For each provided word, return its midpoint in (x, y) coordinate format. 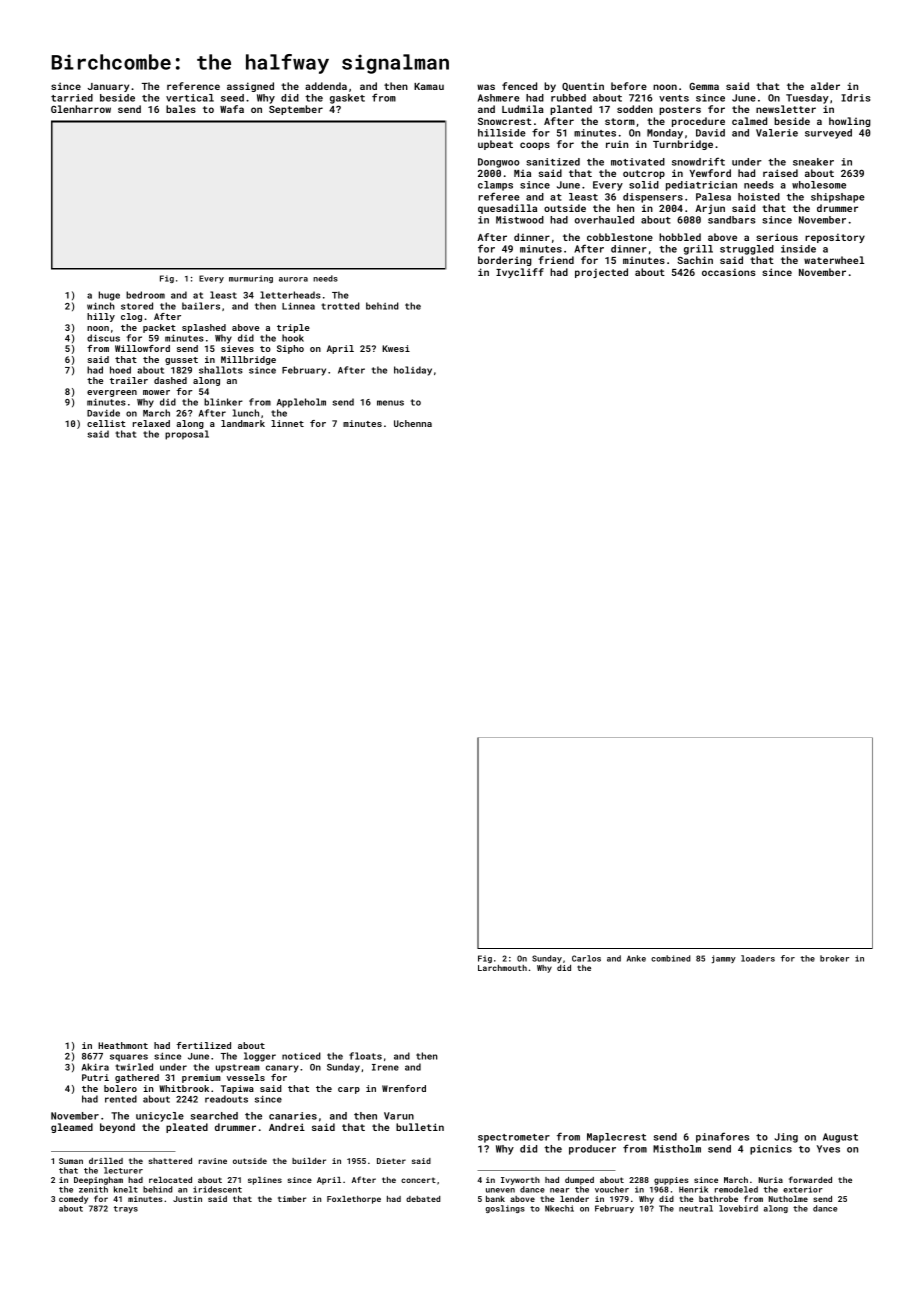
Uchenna (413, 423)
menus (390, 403)
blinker (223, 402)
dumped (579, 1181)
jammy (724, 959)
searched (214, 1116)
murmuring (251, 279)
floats (365, 1056)
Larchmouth (502, 968)
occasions (729, 272)
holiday (413, 371)
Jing (786, 1138)
